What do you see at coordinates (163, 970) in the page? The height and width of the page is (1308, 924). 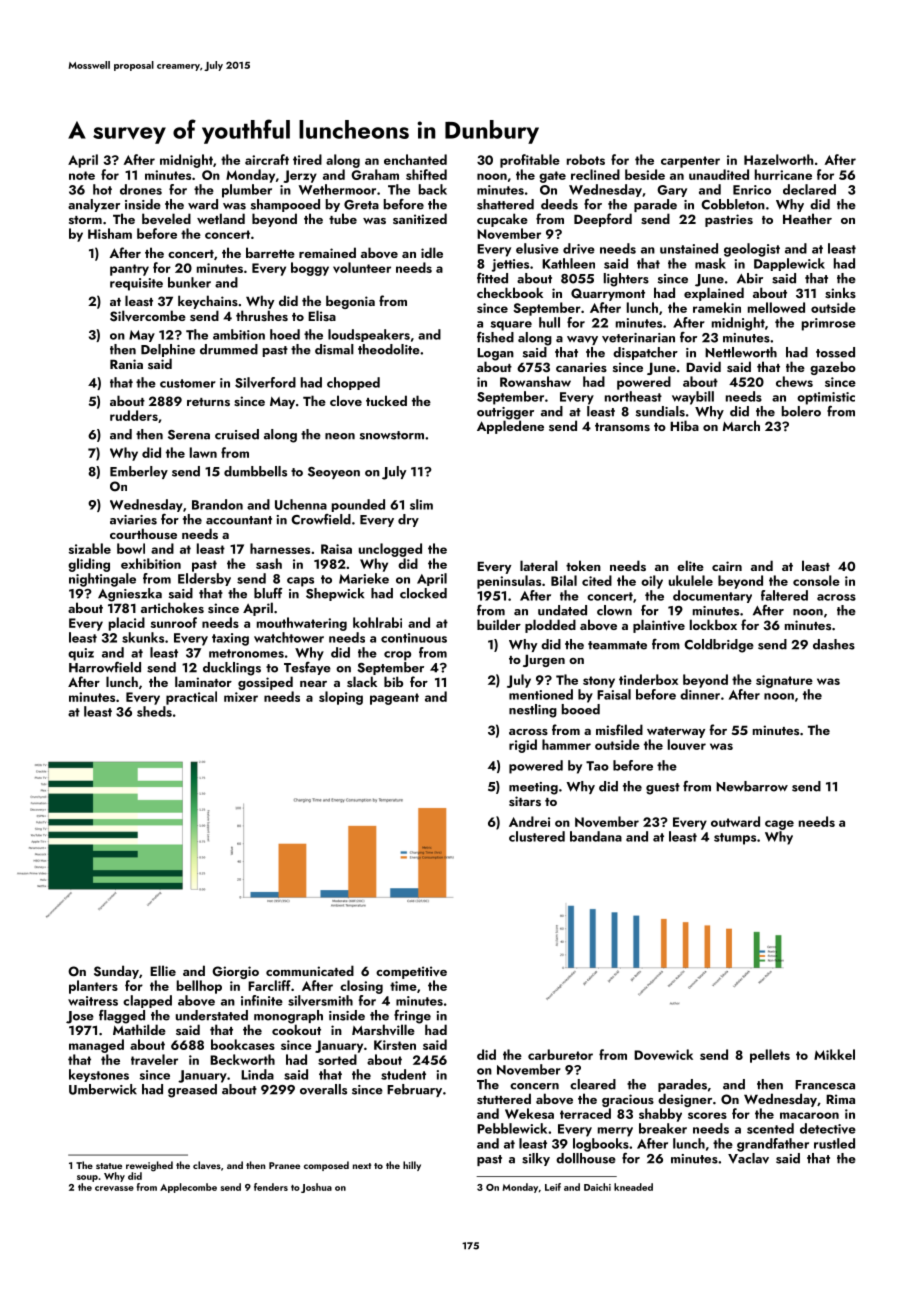 I see `Ellie` at bounding box center [163, 970].
